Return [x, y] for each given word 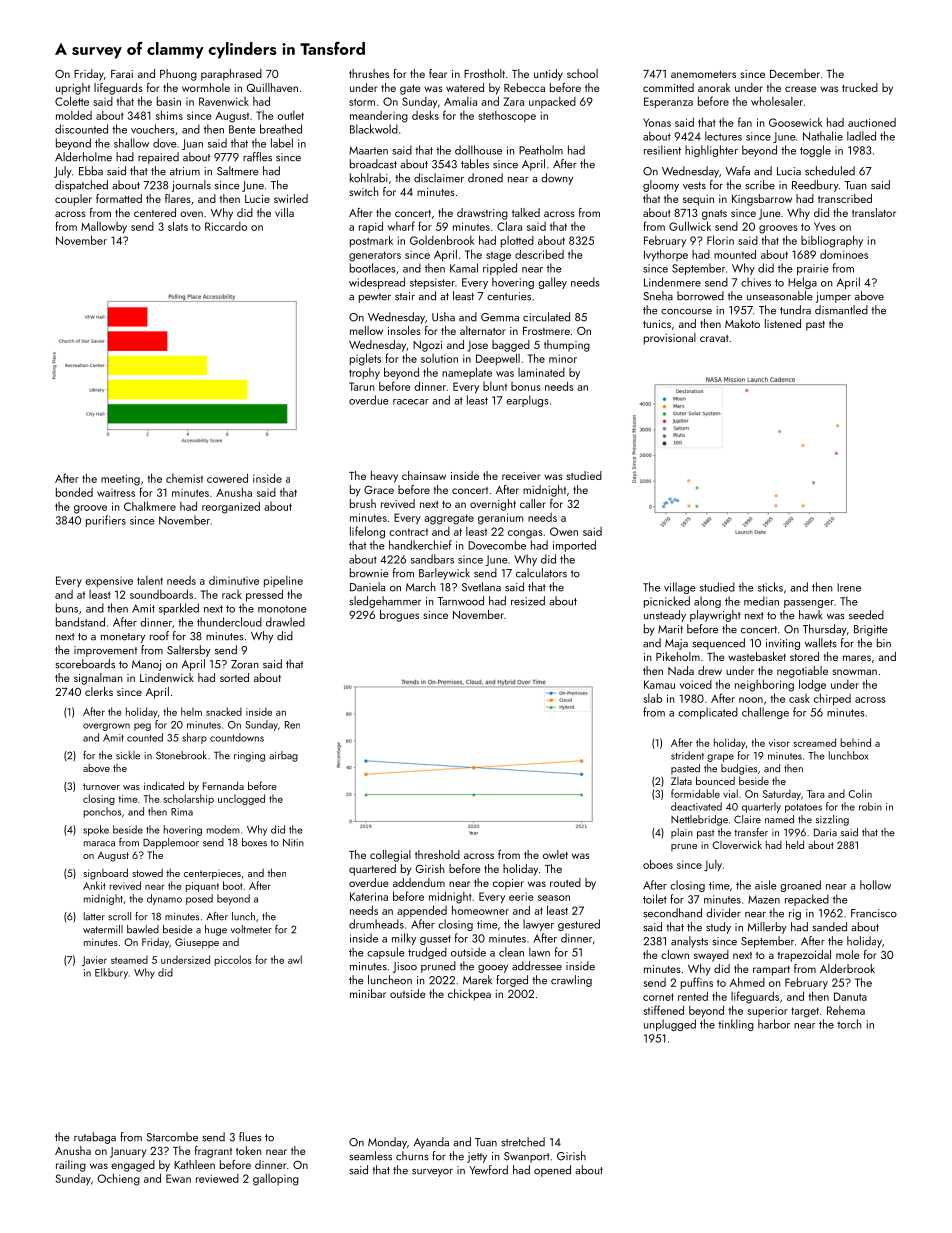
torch [849, 1024]
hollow [875, 885]
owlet [555, 854]
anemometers [703, 74]
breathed [281, 129]
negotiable [802, 672]
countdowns [237, 737]
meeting [120, 480]
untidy [548, 75]
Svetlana [481, 587]
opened [552, 1171]
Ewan [178, 1178]
